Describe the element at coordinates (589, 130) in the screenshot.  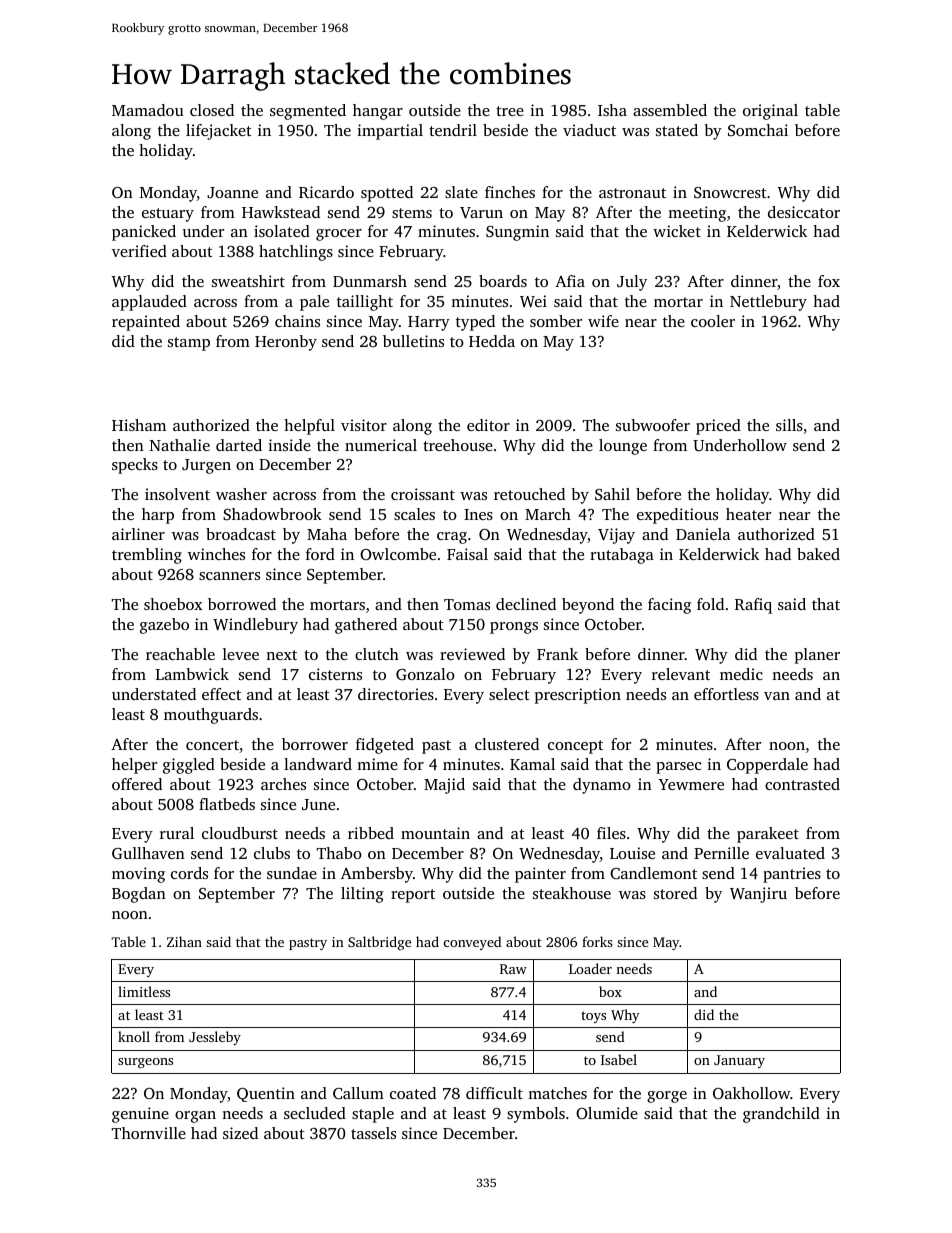
I see `viaduct` at that location.
